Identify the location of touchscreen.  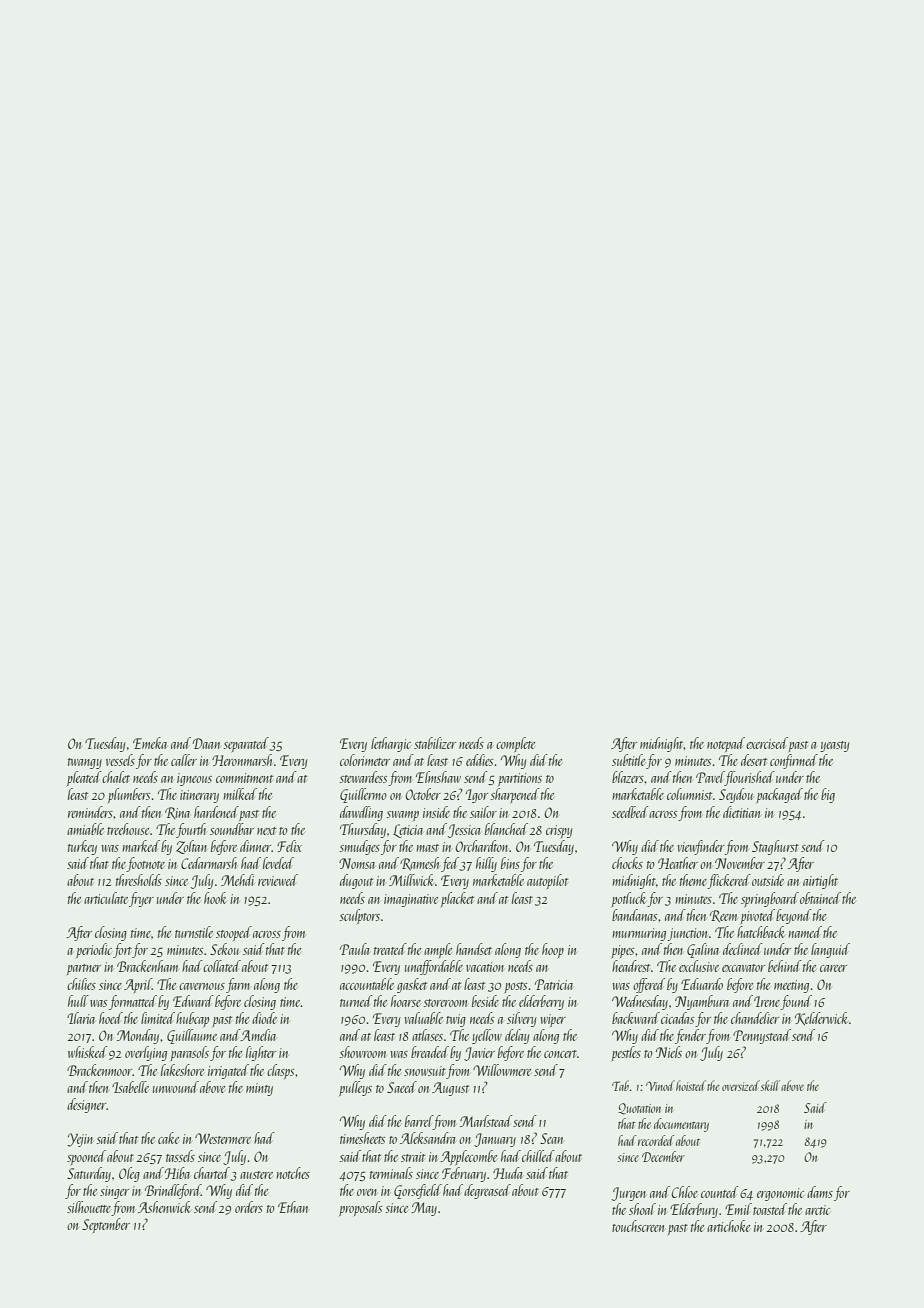
(638, 1226).
